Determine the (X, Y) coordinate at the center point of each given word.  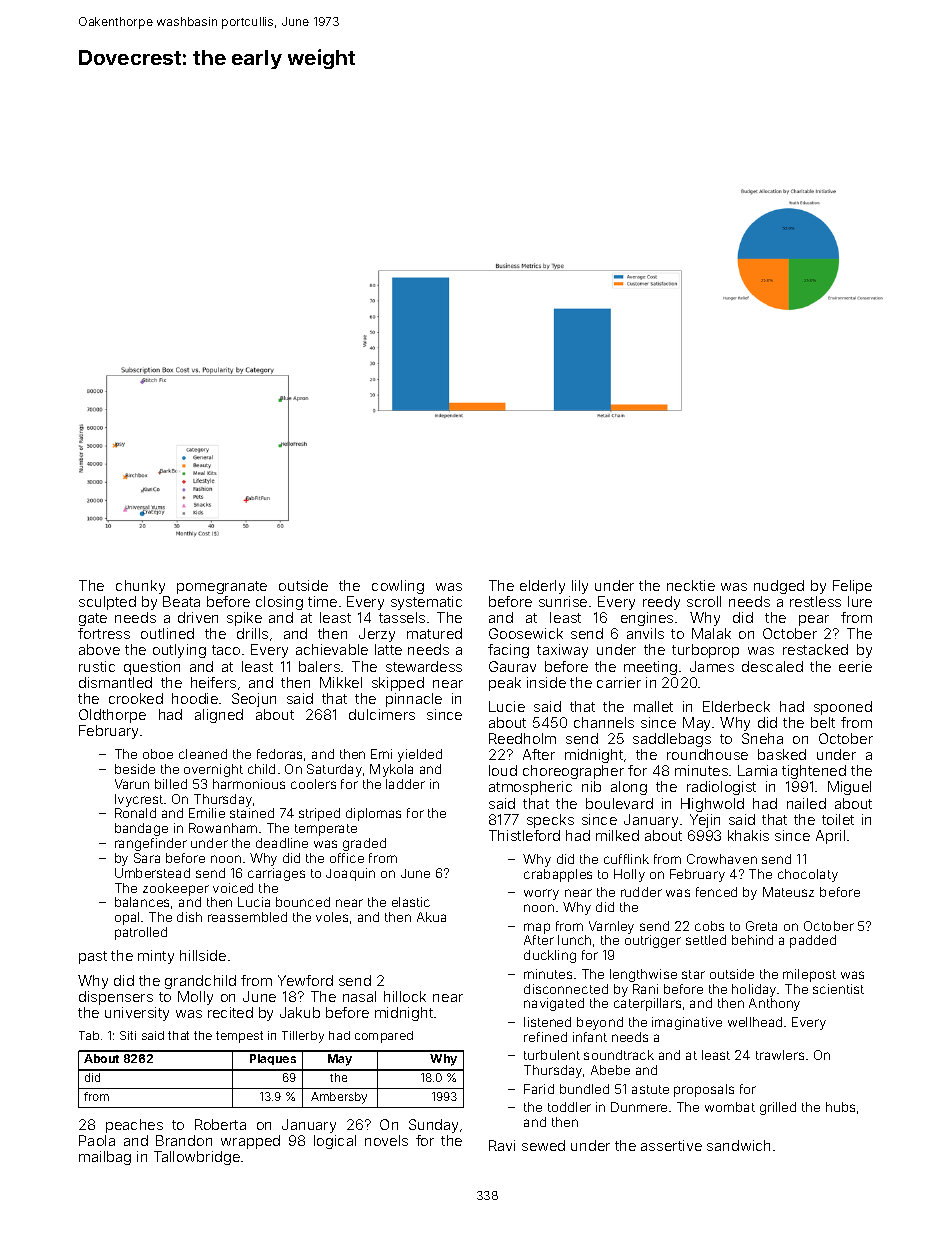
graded (364, 844)
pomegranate (222, 587)
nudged (779, 587)
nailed (806, 803)
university (137, 1014)
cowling (398, 587)
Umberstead (152, 873)
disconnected (566, 989)
